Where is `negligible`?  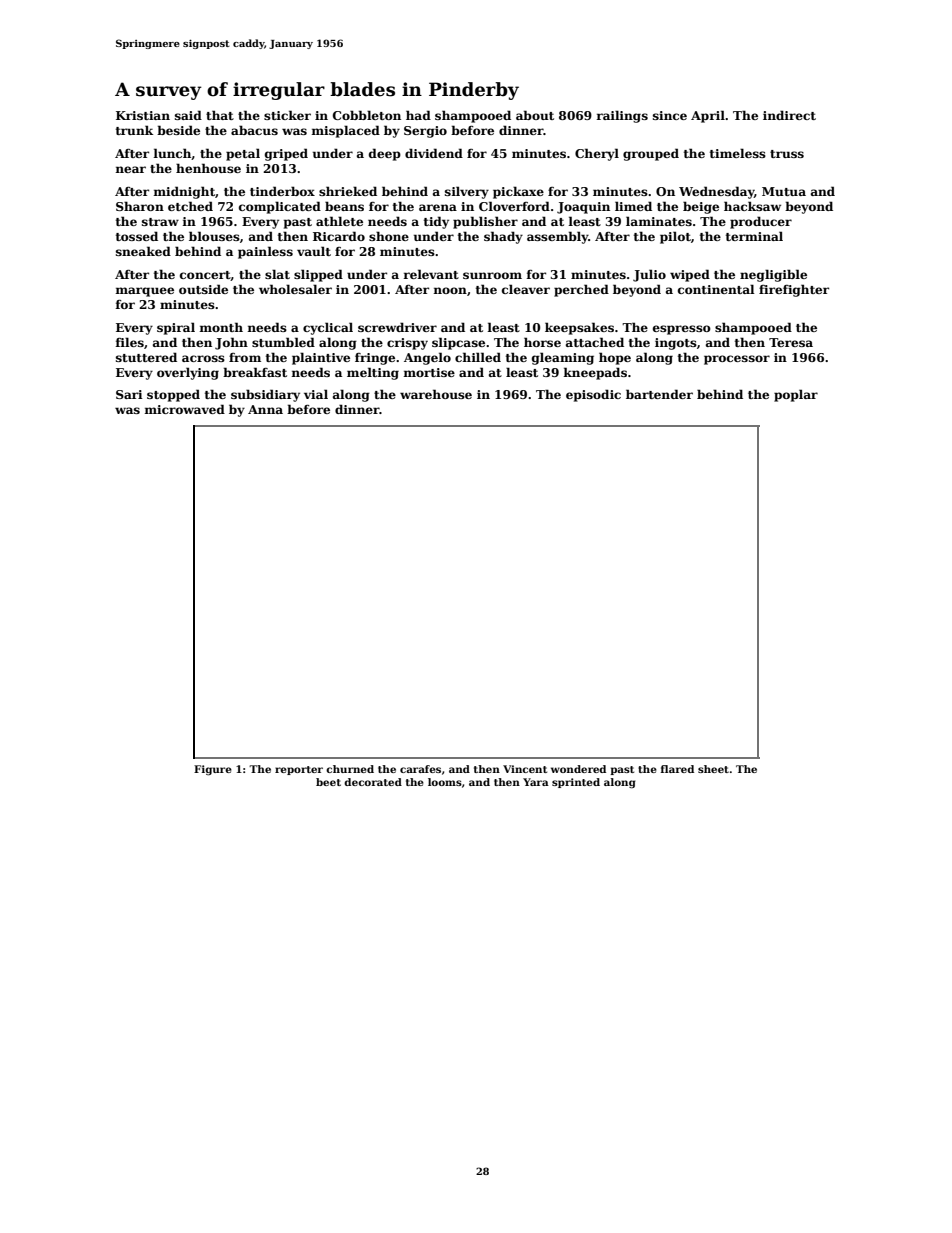 negligible is located at coordinates (773, 275).
